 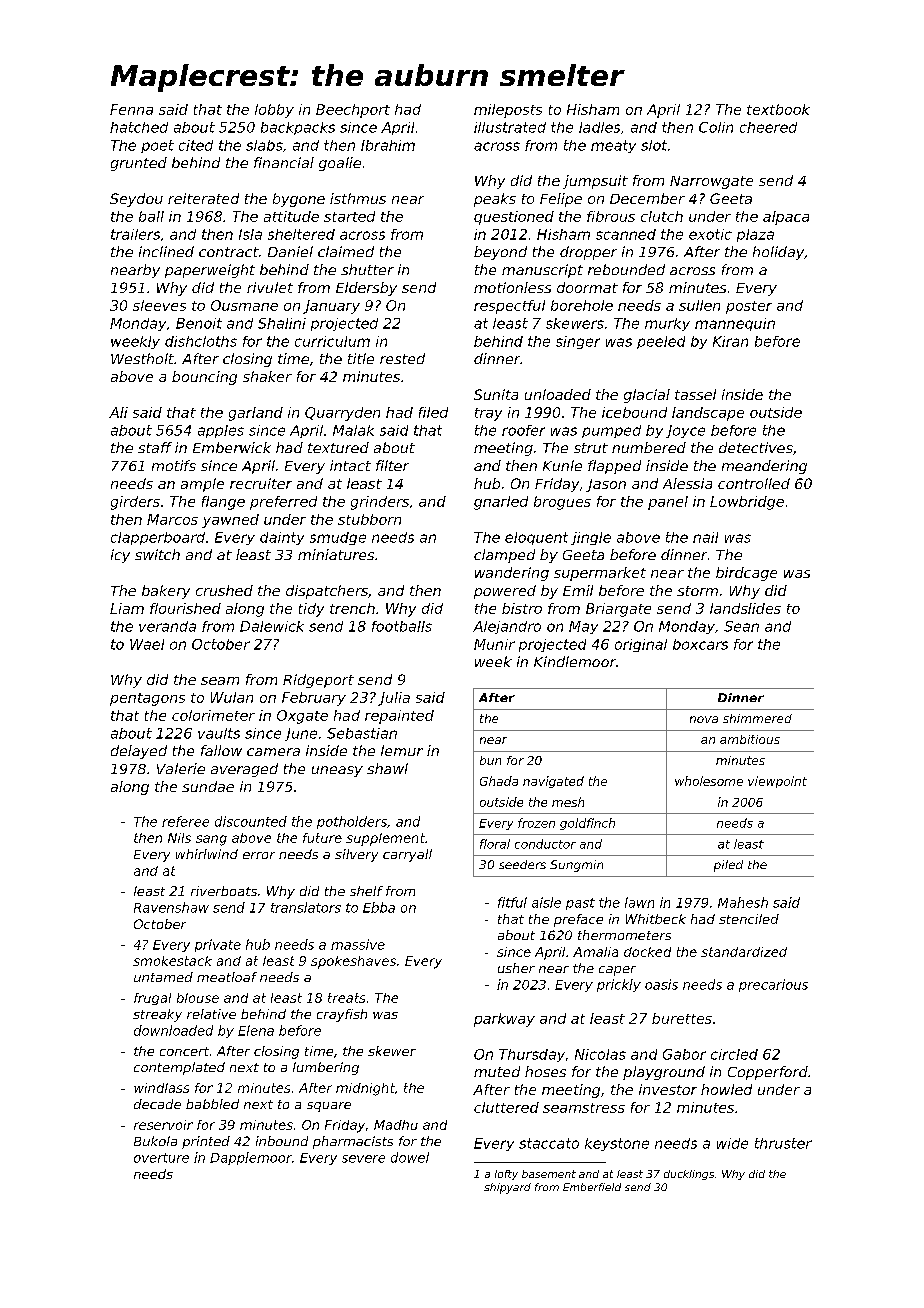 What do you see at coordinates (173, 1030) in the page?
I see `downloaded` at bounding box center [173, 1030].
